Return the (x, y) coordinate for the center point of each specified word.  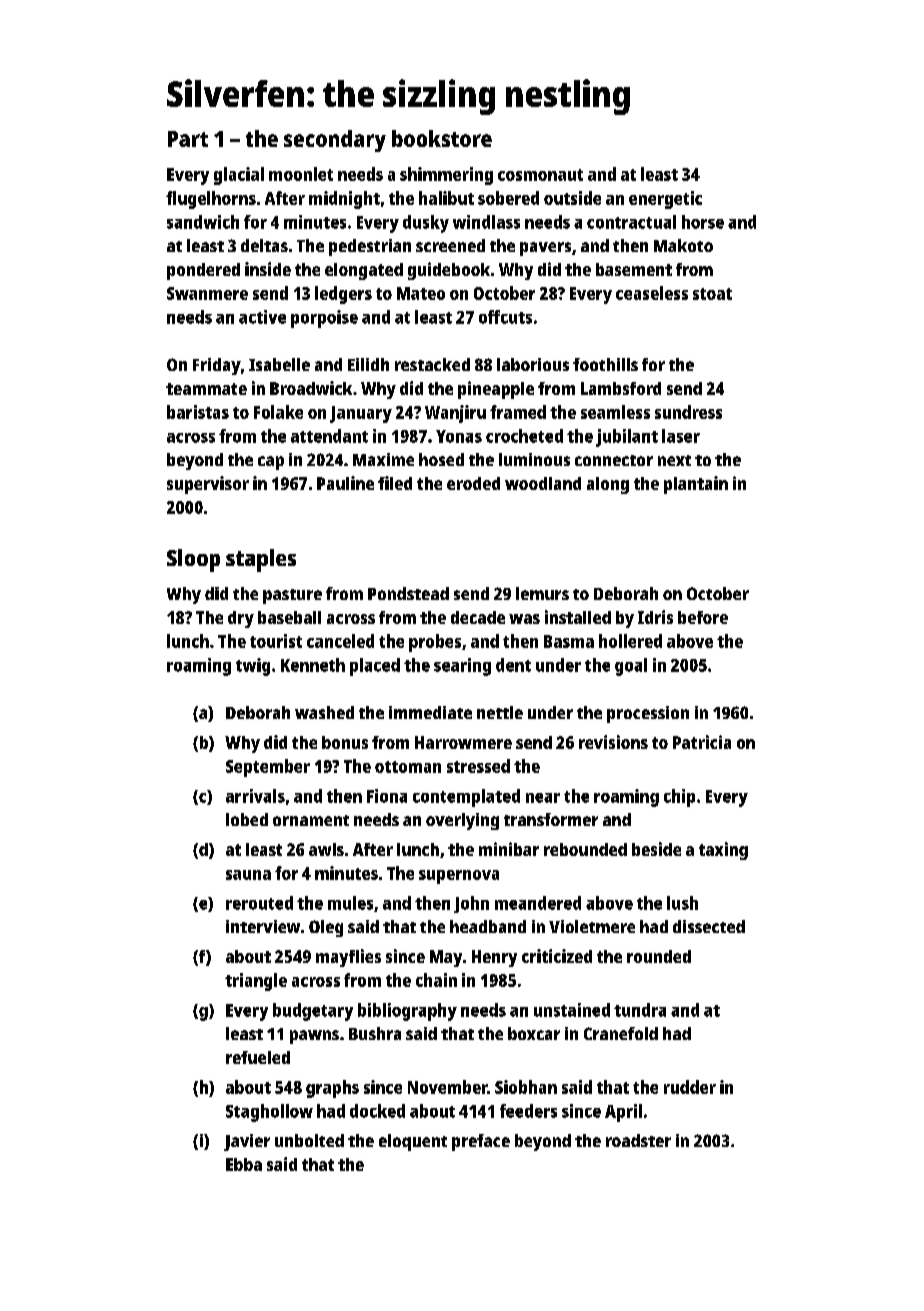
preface (481, 1142)
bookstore (442, 138)
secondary (335, 141)
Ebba (244, 1164)
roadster (638, 1140)
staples (261, 560)
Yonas (459, 436)
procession (648, 714)
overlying (462, 821)
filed (395, 483)
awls (326, 849)
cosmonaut (540, 175)
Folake (278, 412)
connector (614, 460)
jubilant (627, 438)
